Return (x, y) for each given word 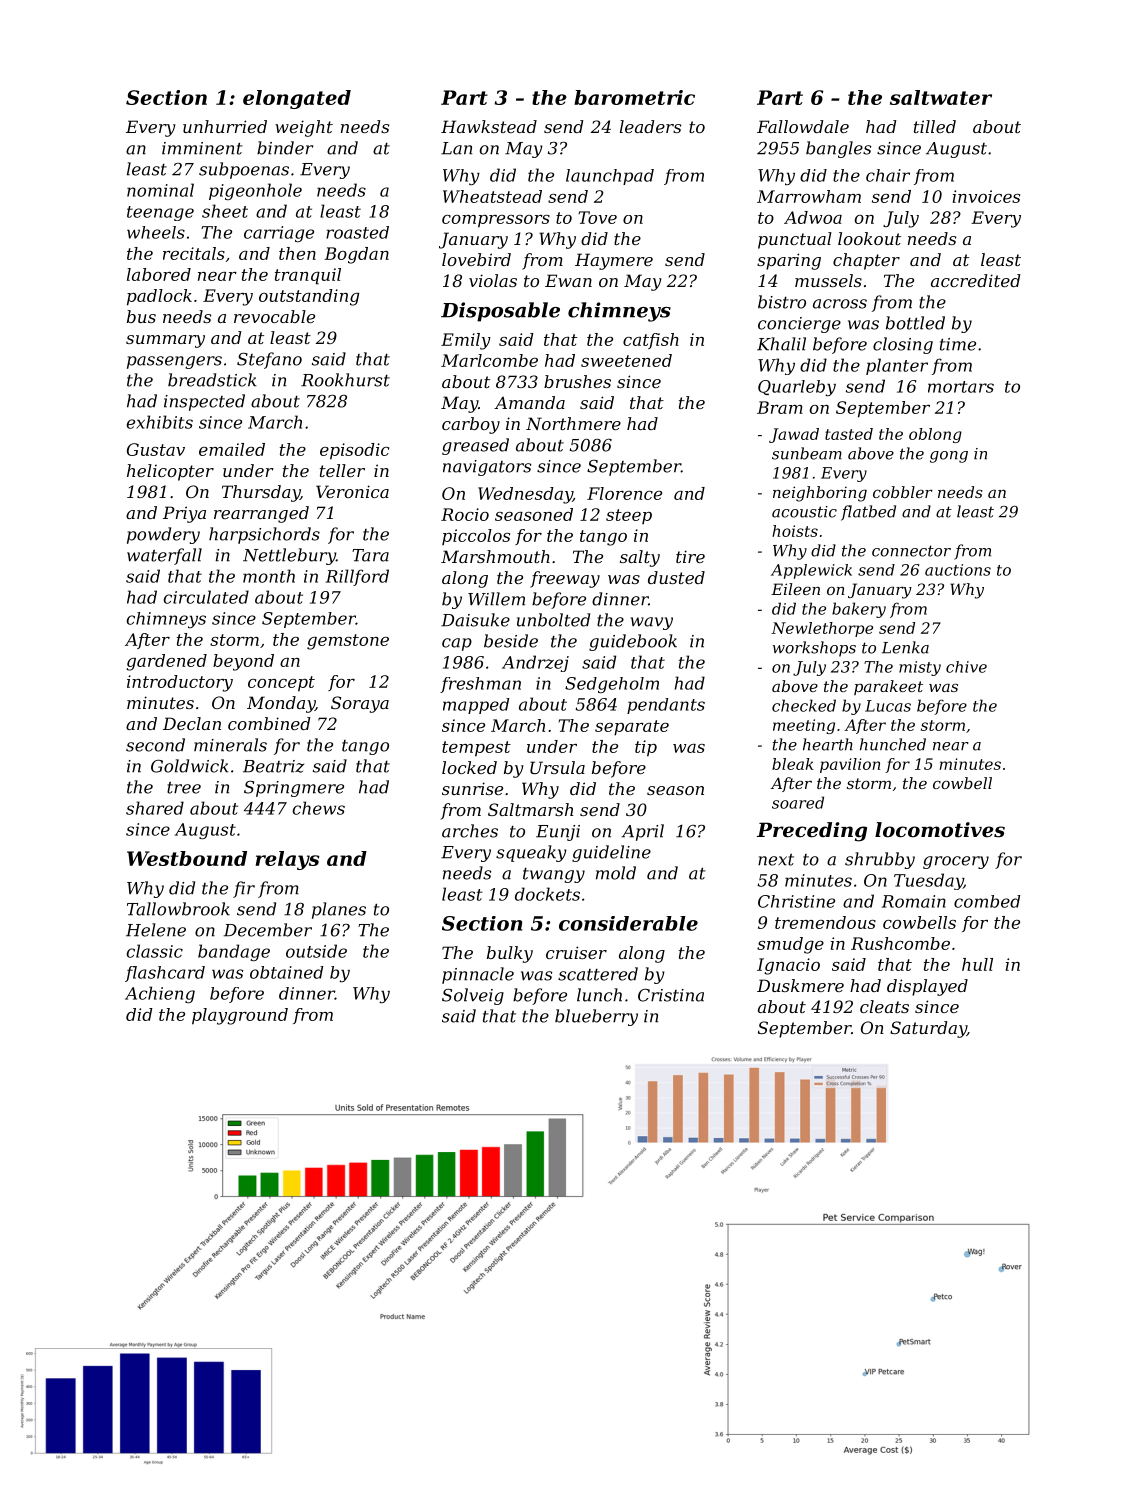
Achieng (160, 994)
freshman (480, 685)
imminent (202, 148)
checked (804, 705)
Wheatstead (492, 196)
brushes (577, 381)
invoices (986, 196)
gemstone (348, 642)
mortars (961, 387)
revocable (274, 316)
